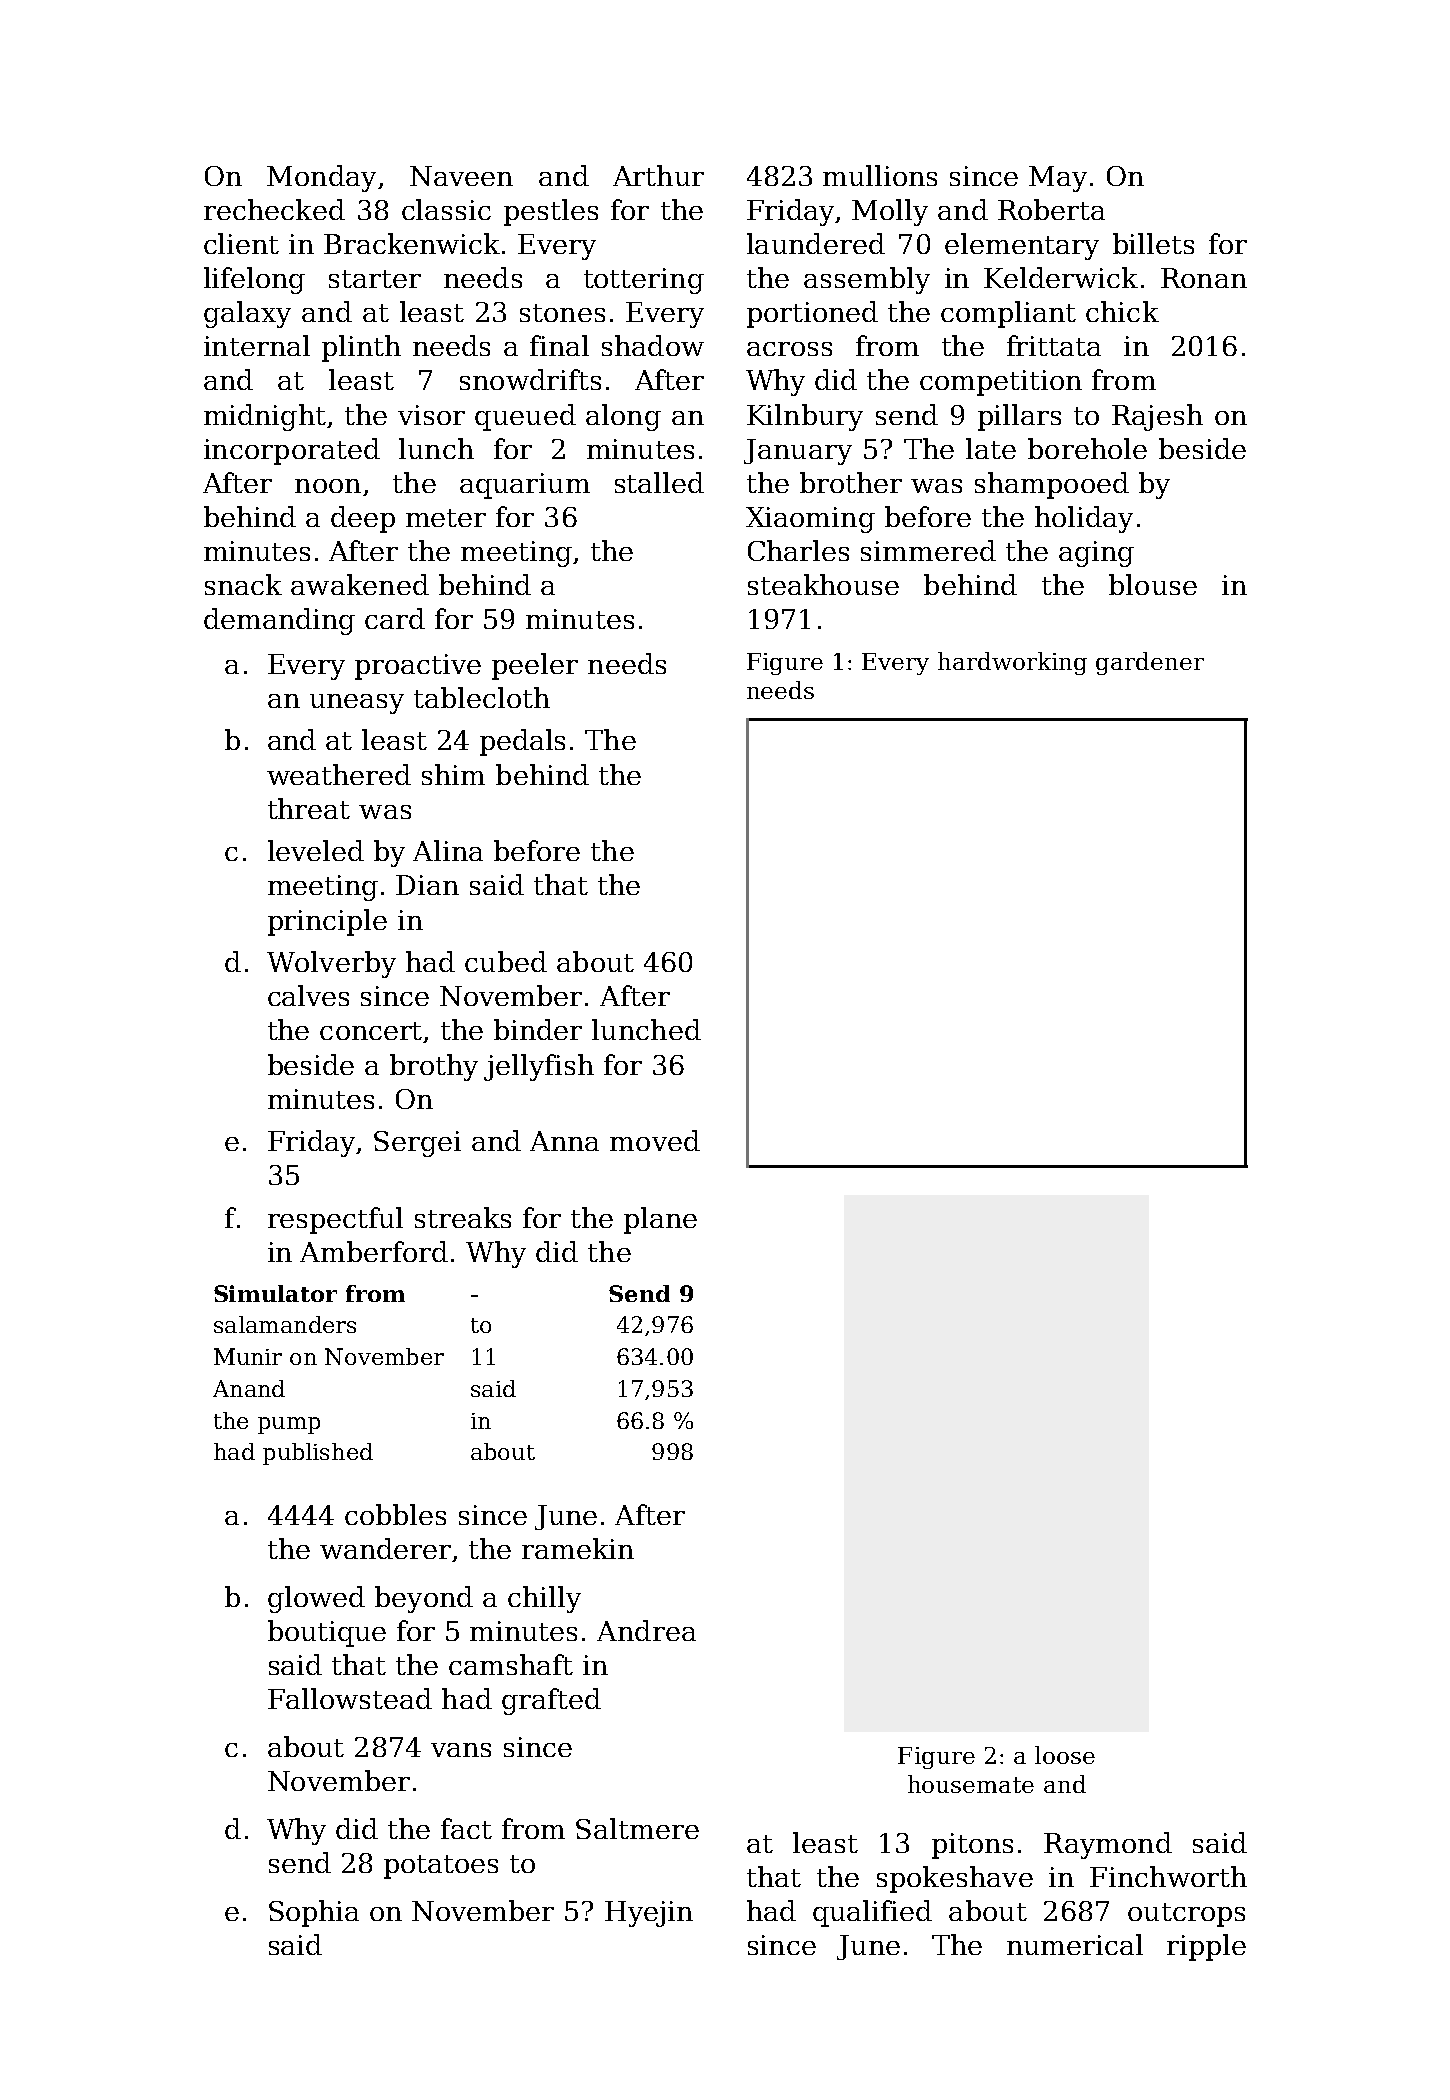  What do you see at coordinates (1054, 345) in the screenshot?
I see `frittata` at bounding box center [1054, 345].
